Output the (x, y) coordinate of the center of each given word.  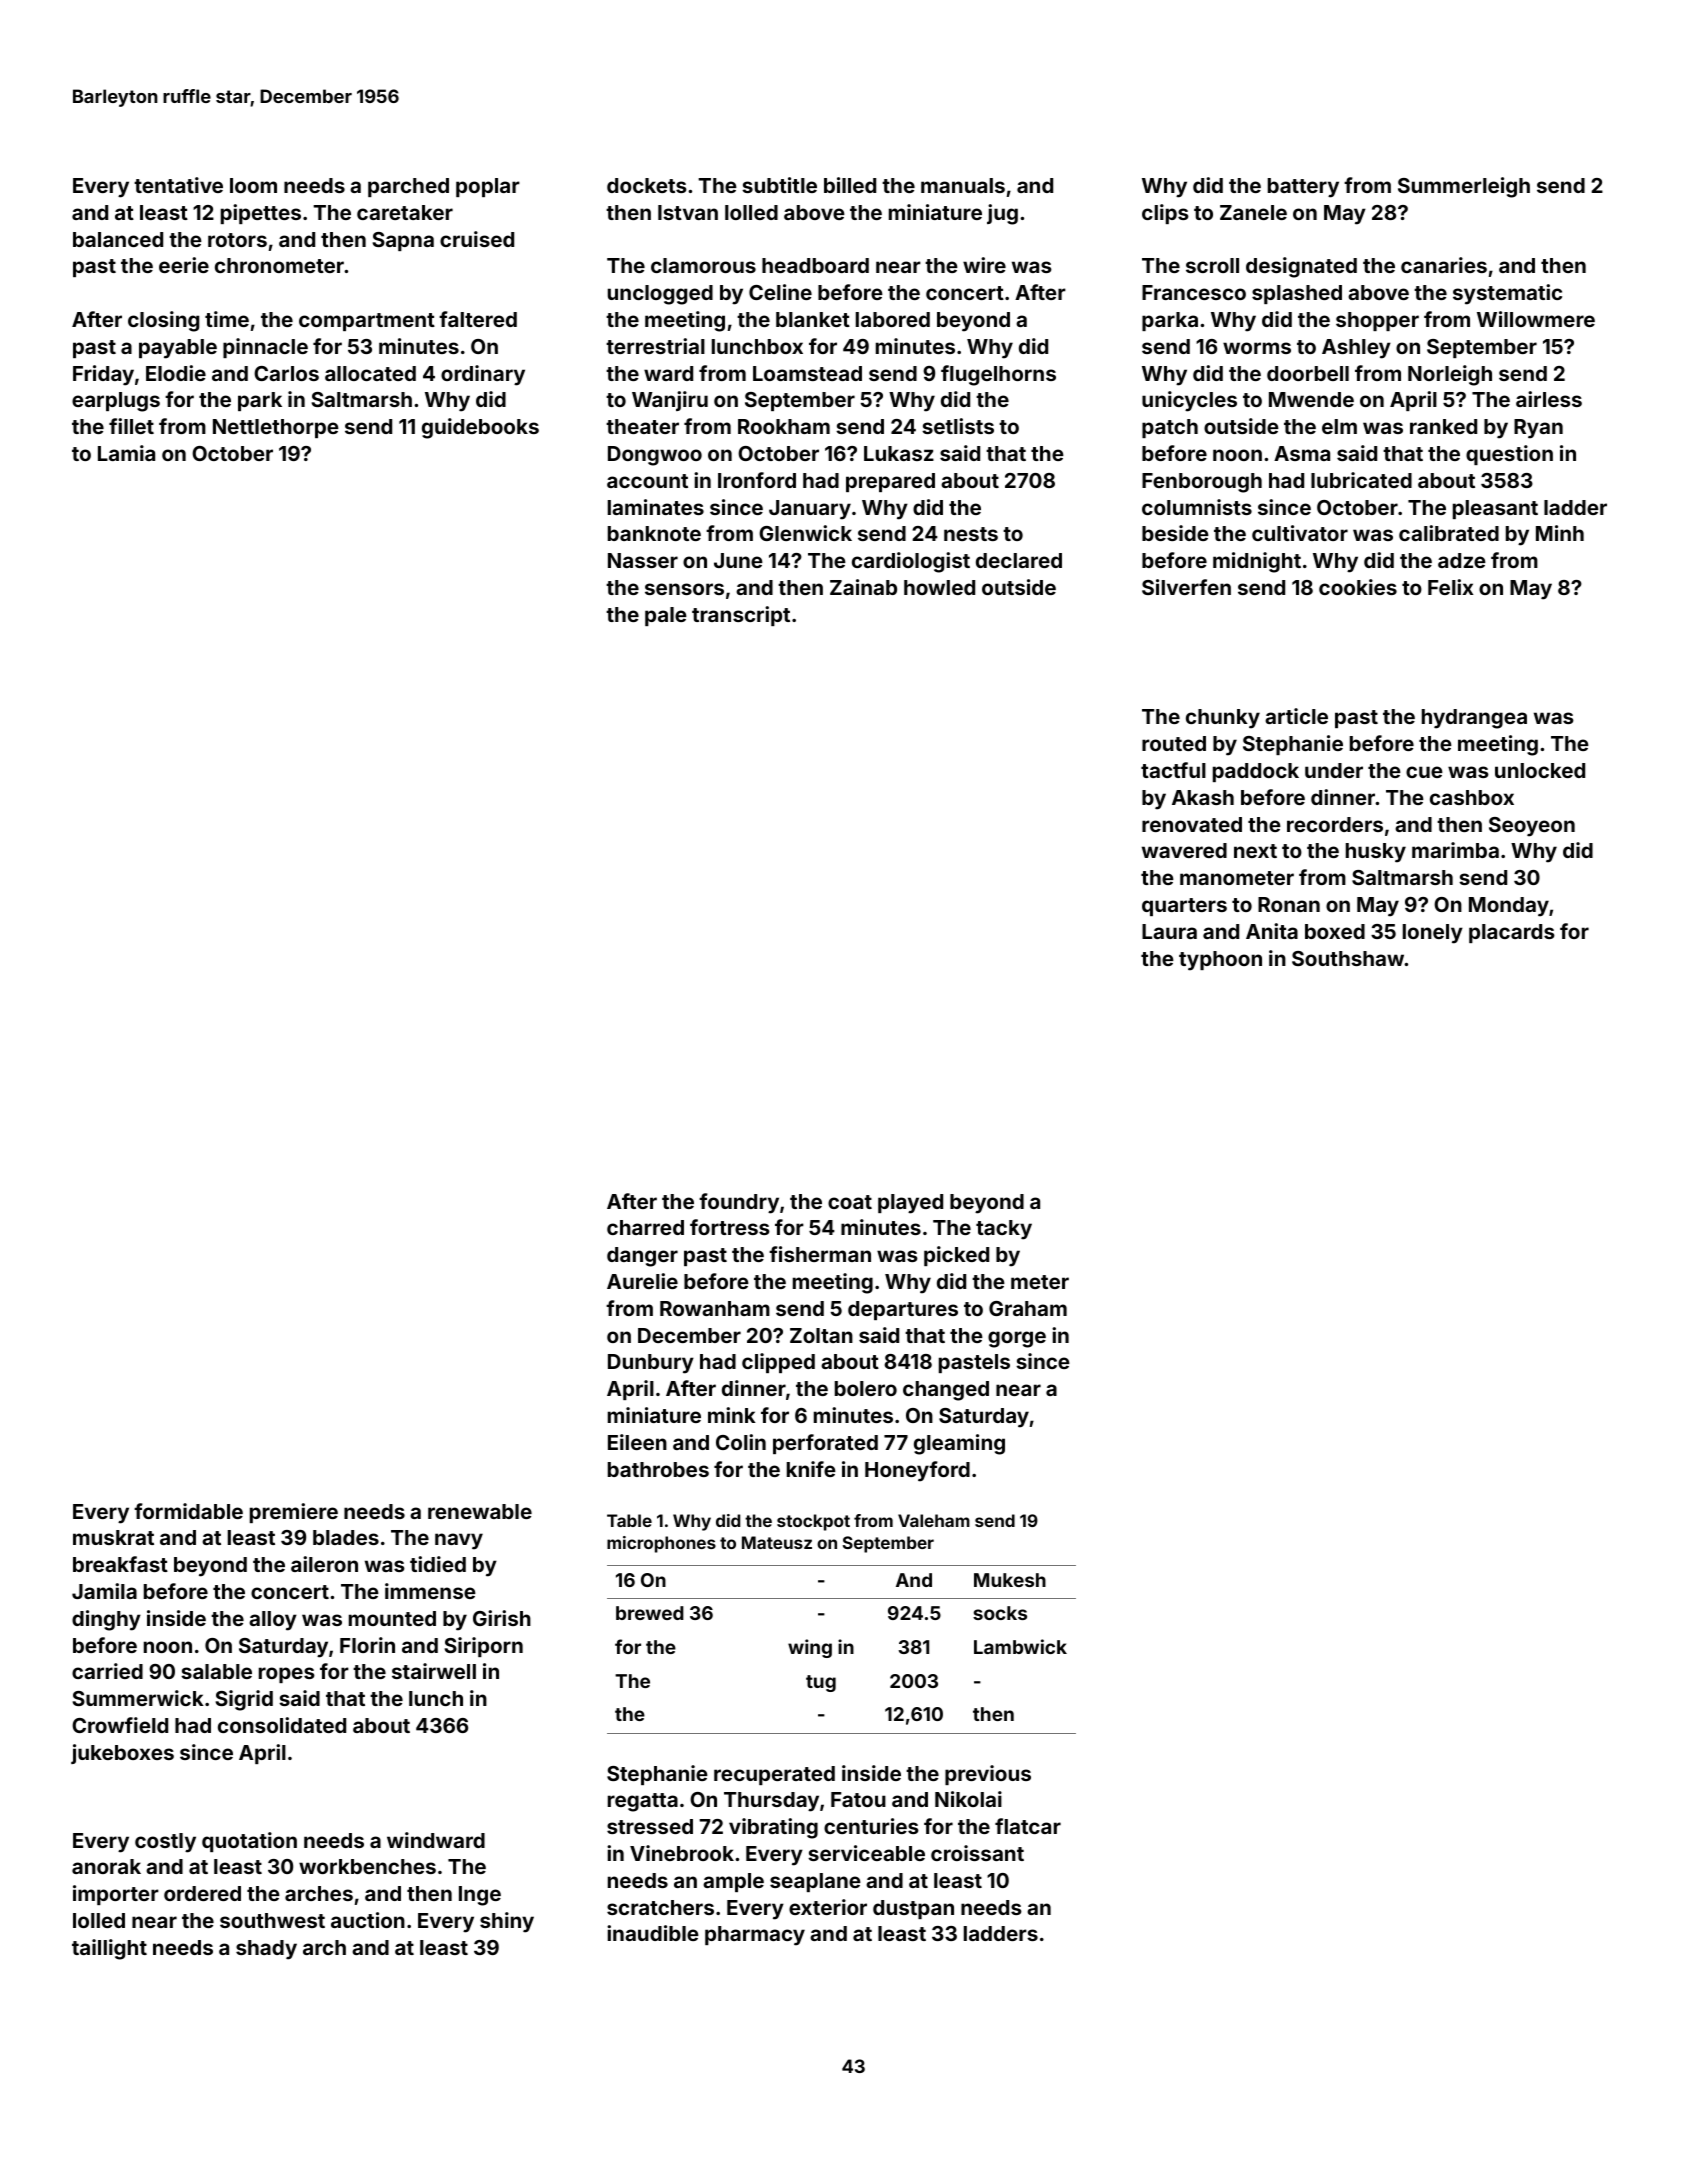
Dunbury (651, 1364)
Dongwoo (655, 456)
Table (629, 1520)
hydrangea (1474, 719)
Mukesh (1010, 1580)
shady (266, 1950)
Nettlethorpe (276, 428)
